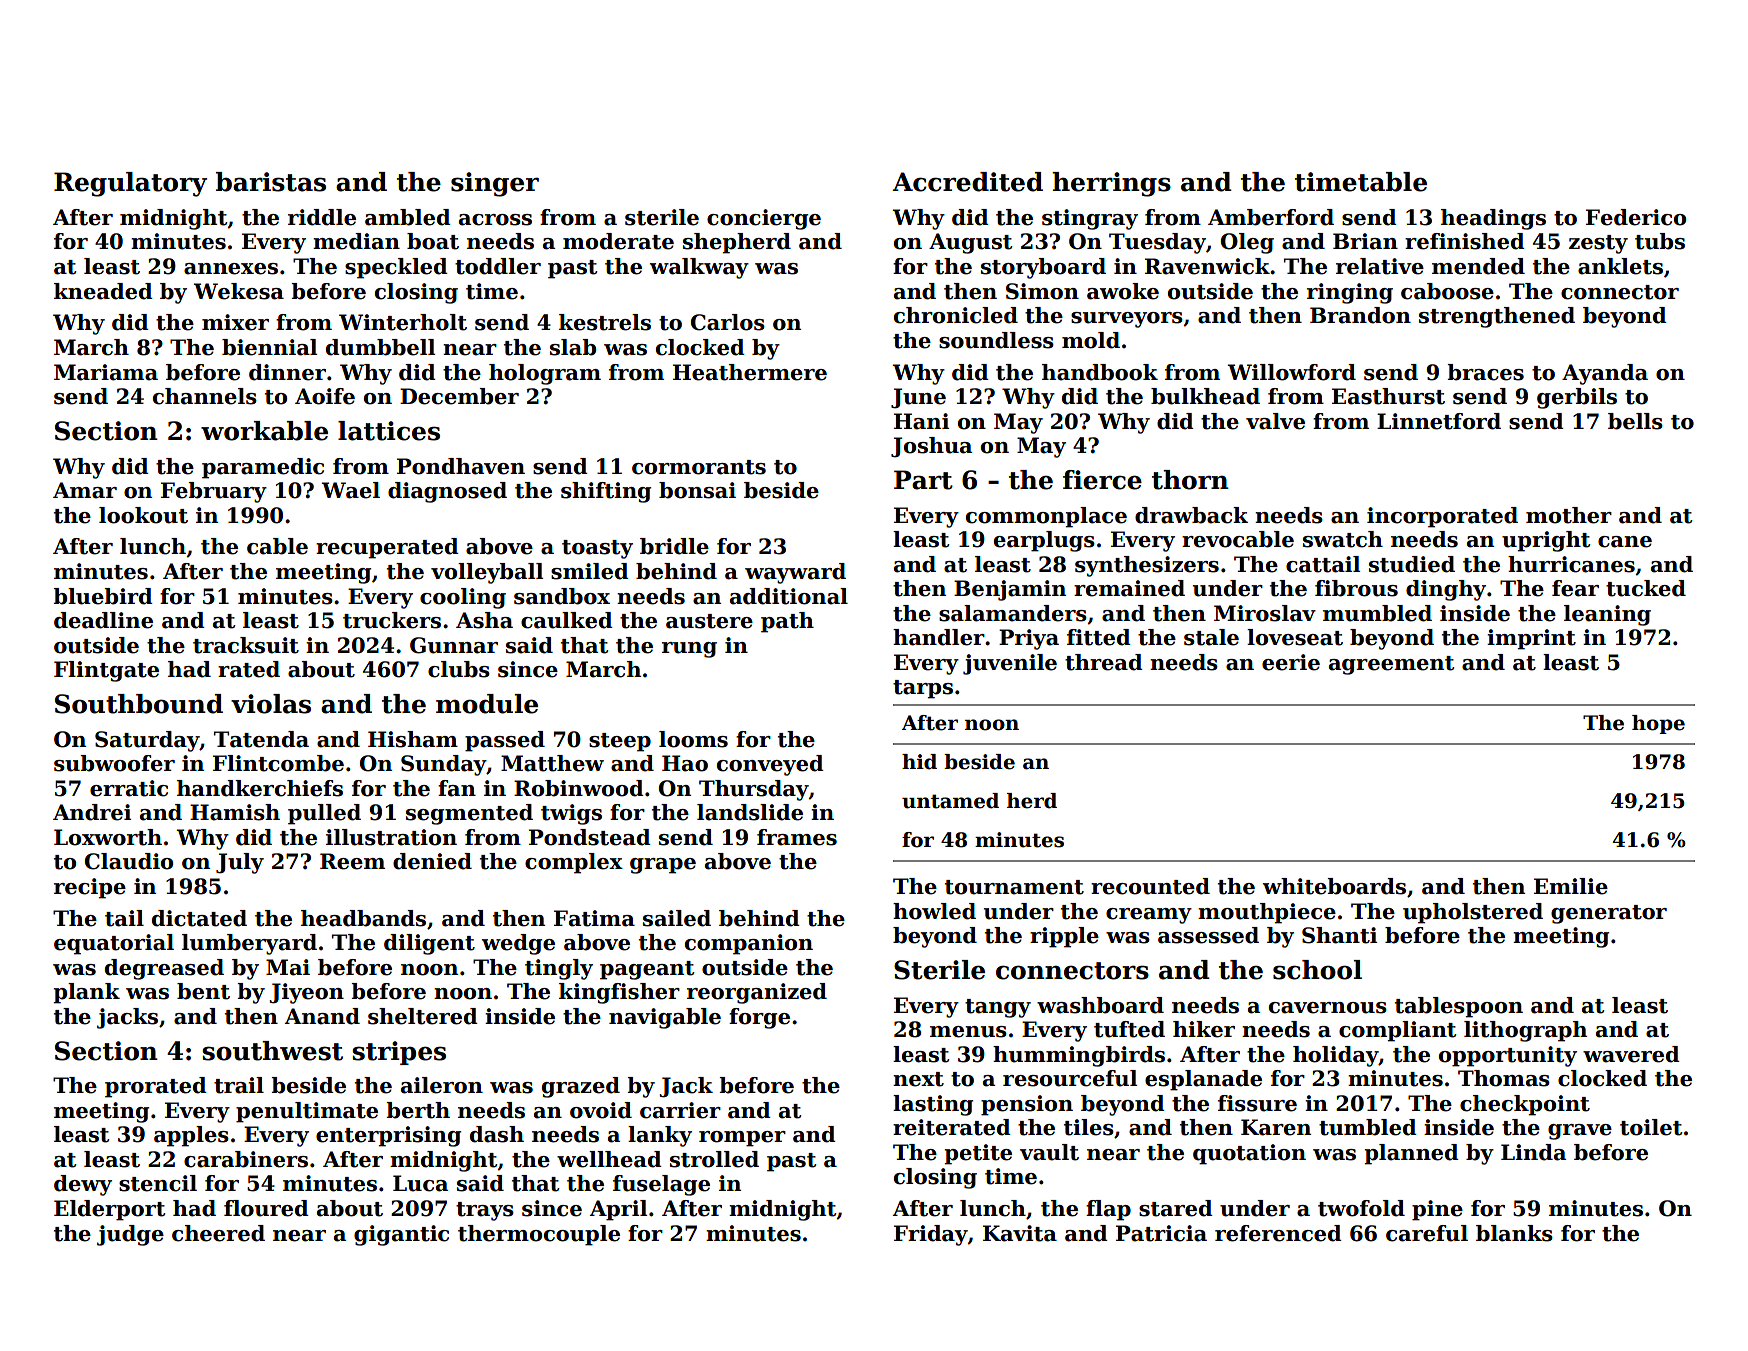 Image resolution: width=1748 pixels, height=1351 pixels. Describe the element at coordinates (1571, 886) in the page. I see `Emilie` at that location.
